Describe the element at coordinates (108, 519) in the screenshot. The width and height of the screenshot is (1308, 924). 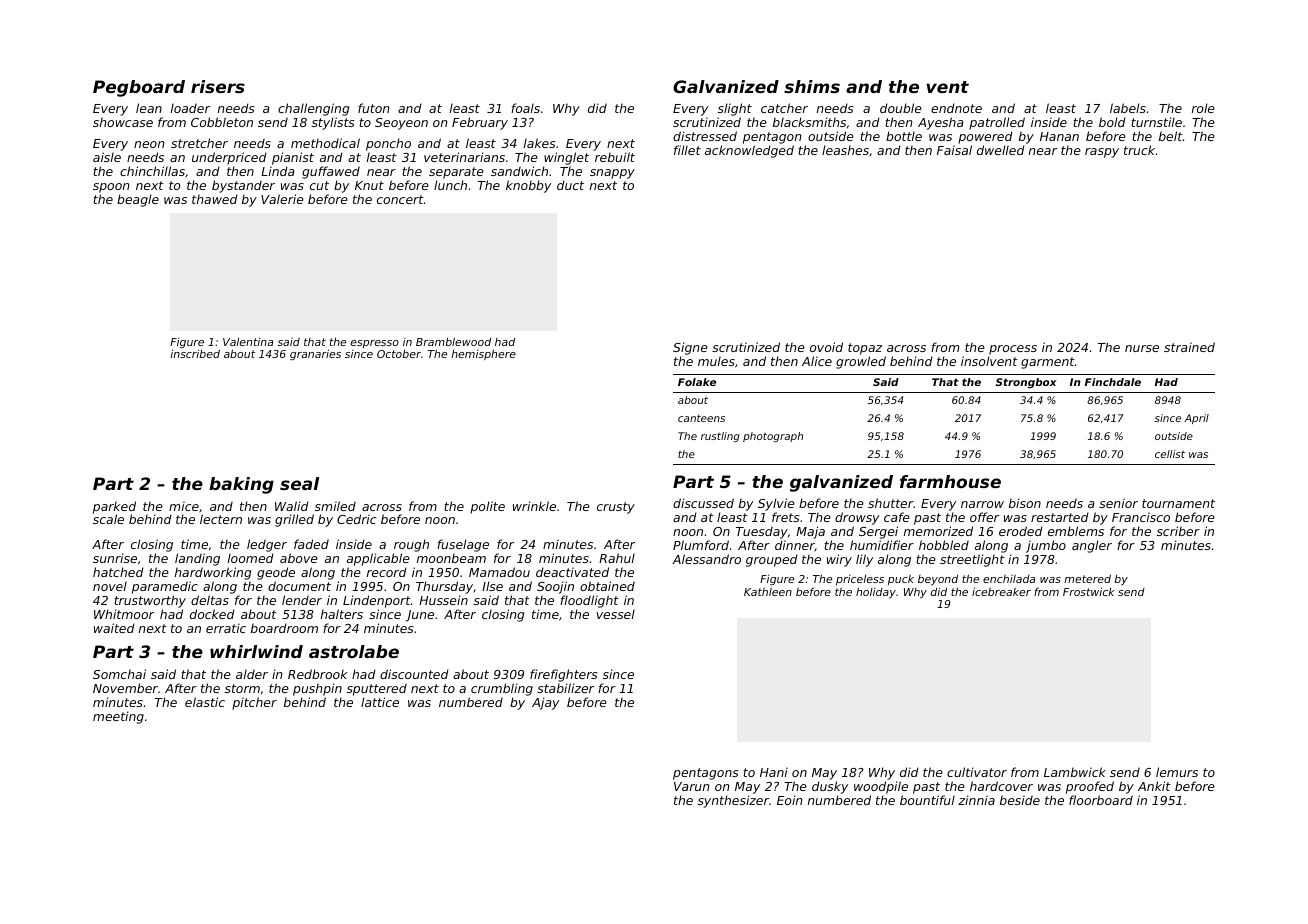
I see `scale` at that location.
